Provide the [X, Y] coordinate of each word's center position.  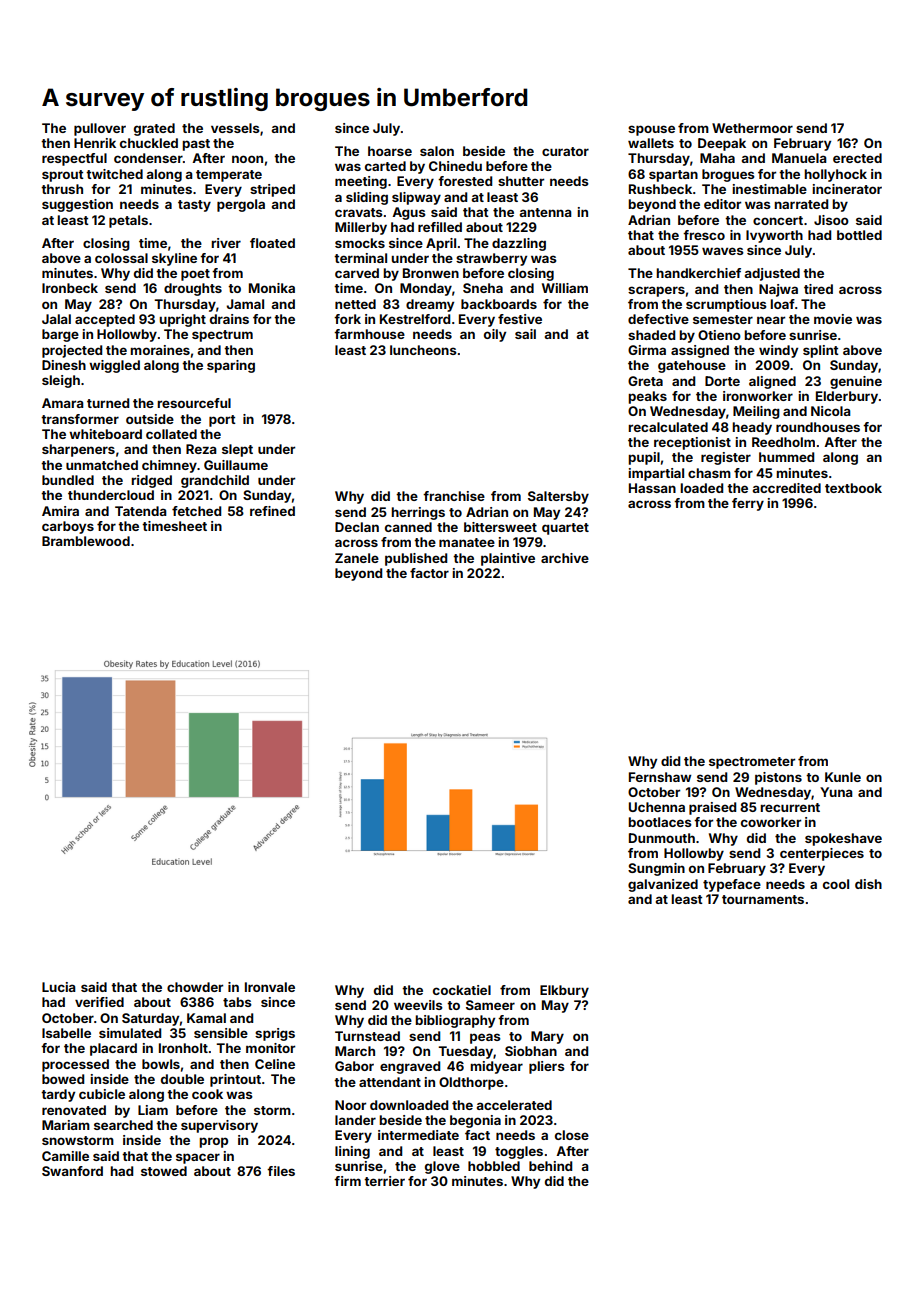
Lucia [59, 987]
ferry [748, 504]
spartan [673, 176]
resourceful [194, 403]
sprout [63, 176]
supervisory [219, 1126]
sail [525, 334]
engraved [410, 1067]
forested [465, 181]
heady [752, 428]
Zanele [357, 558]
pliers [547, 1067]
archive [565, 558]
